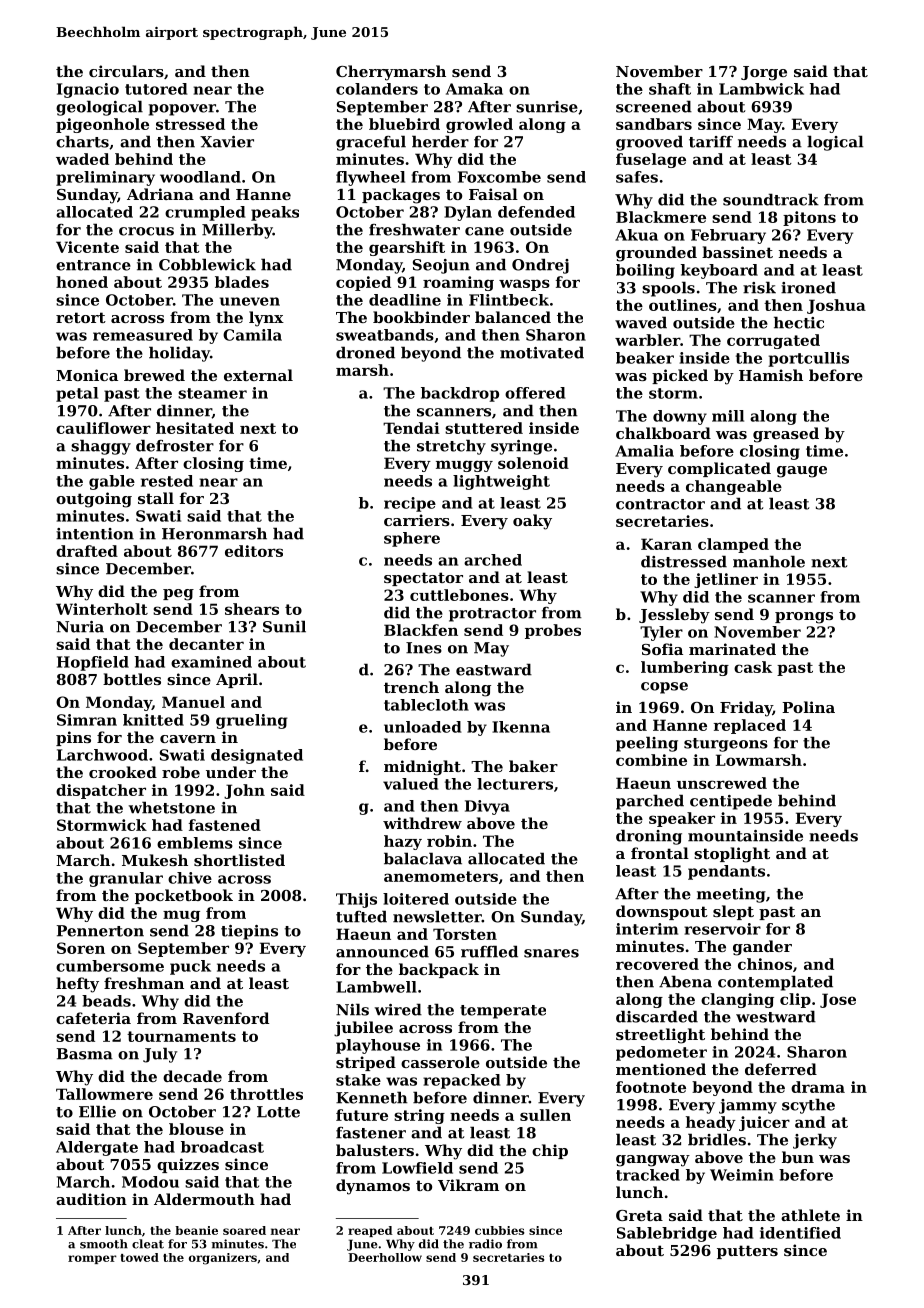  Describe the element at coordinates (639, 1215) in the page. I see `Greta` at that location.
